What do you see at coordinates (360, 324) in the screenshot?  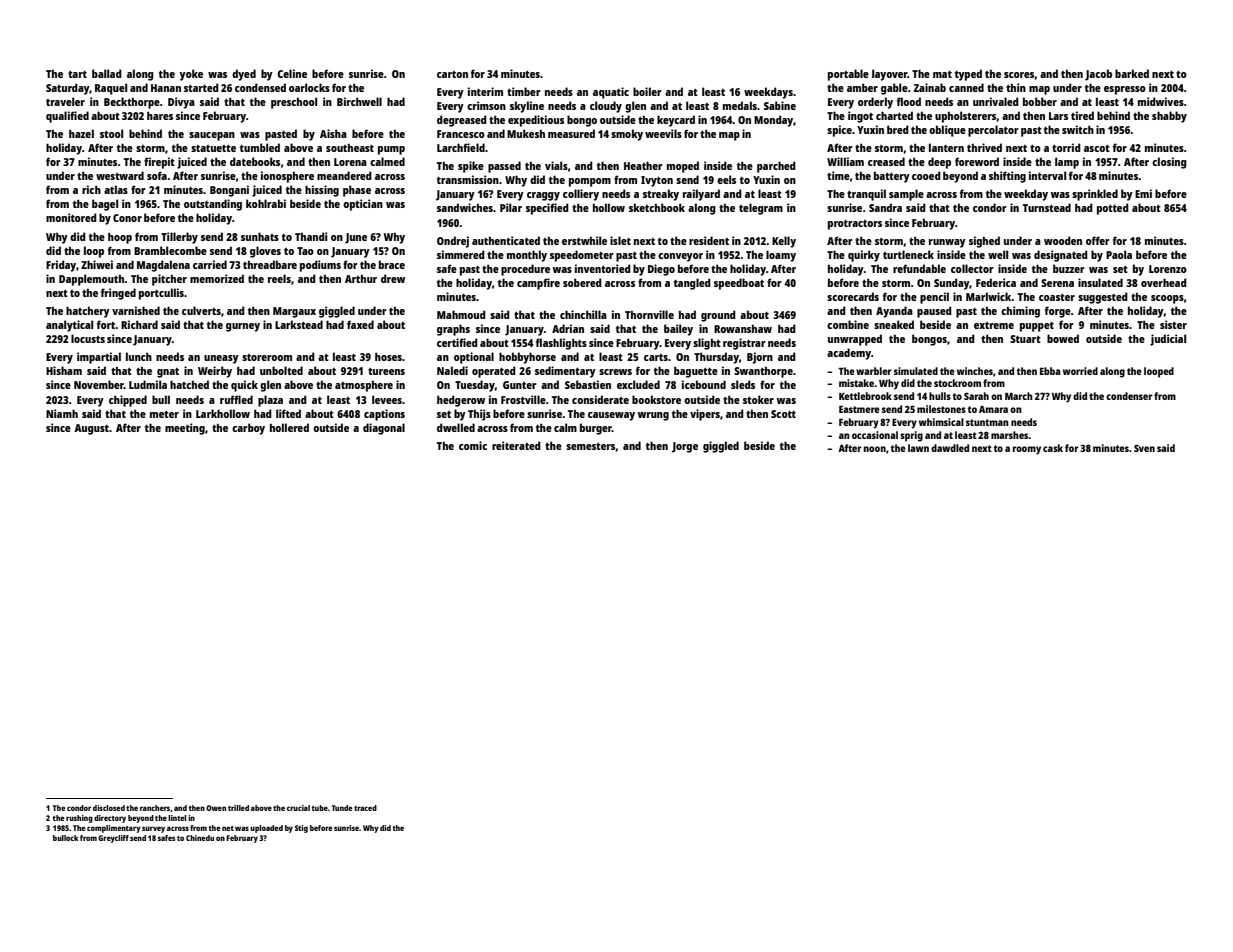 I see `faxed` at bounding box center [360, 324].
